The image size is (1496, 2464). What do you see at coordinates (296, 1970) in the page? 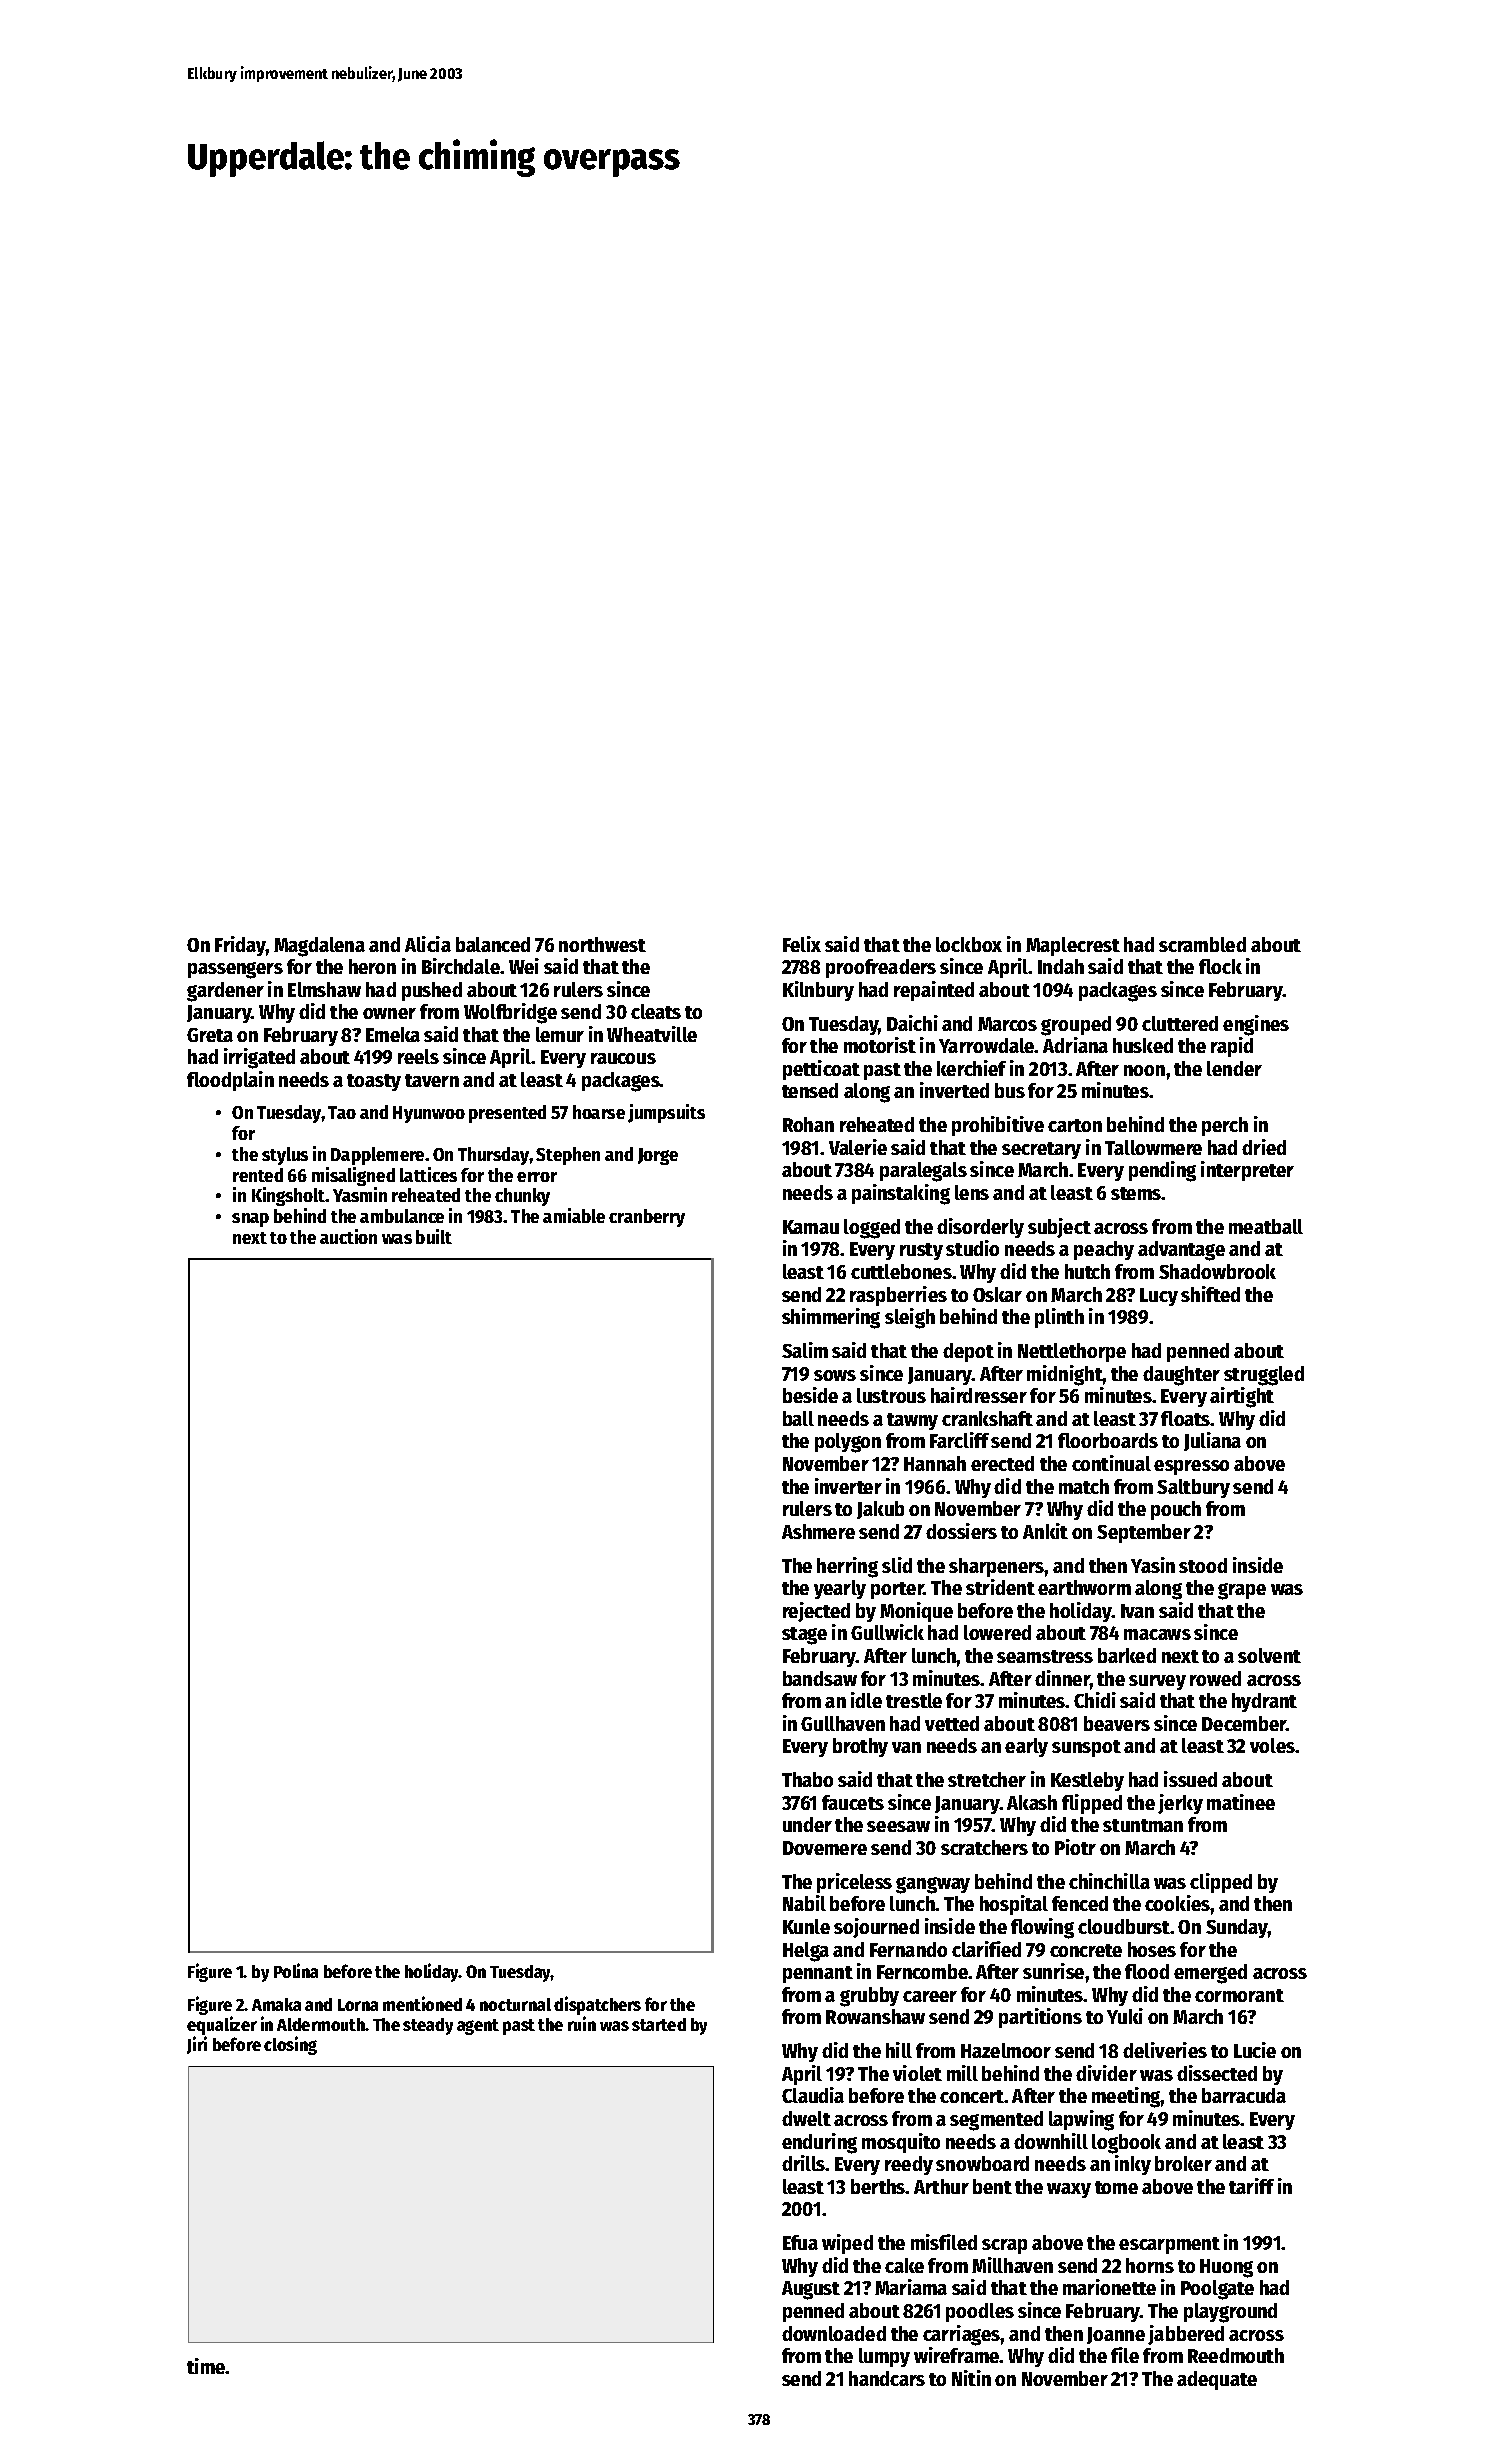
I see `Polina` at bounding box center [296, 1970].
